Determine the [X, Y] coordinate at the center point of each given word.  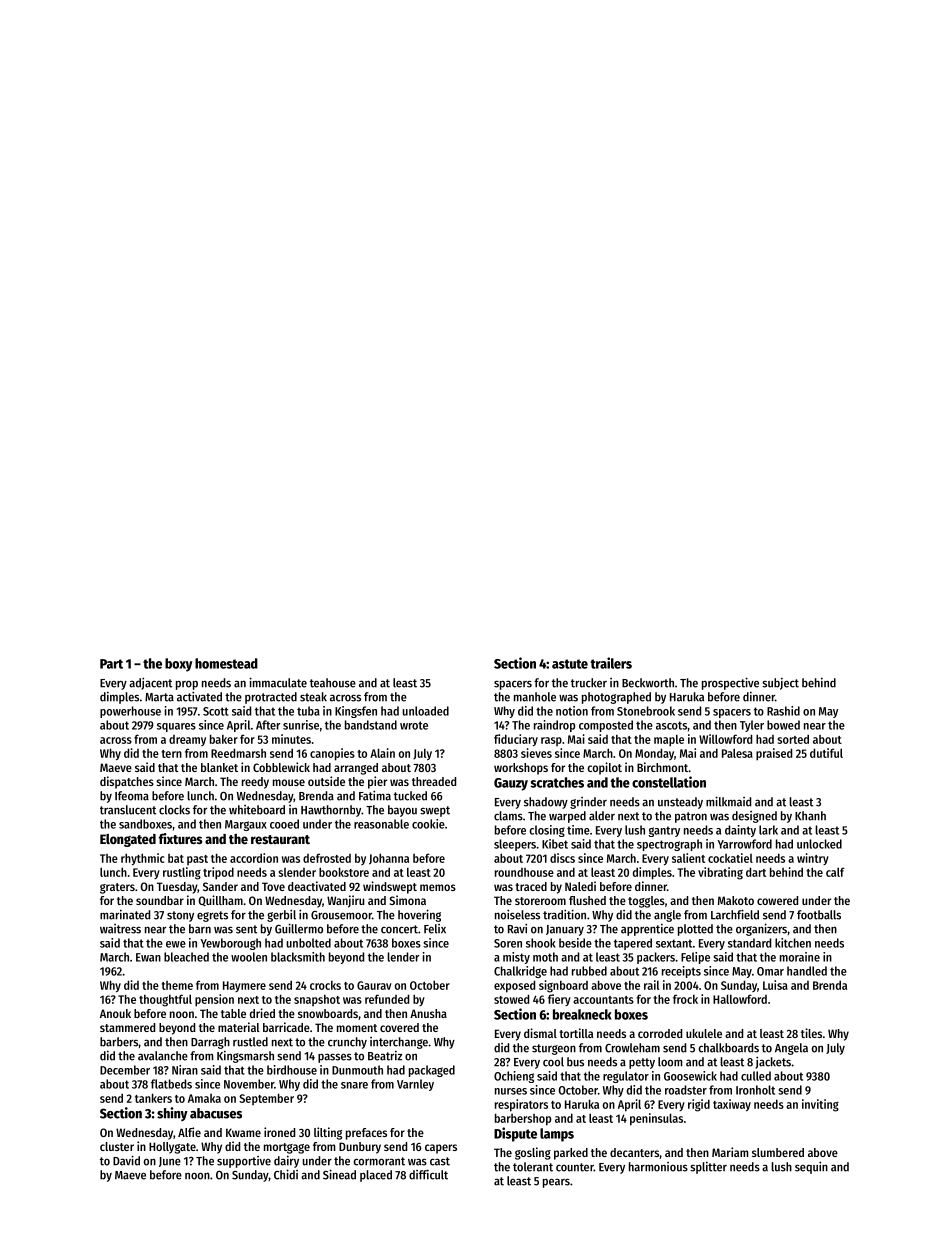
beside [575, 943]
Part [111, 664]
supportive [244, 1162]
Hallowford [740, 999]
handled [807, 971]
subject [780, 684]
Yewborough [230, 944]
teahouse [333, 683]
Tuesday [177, 888]
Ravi [517, 928]
